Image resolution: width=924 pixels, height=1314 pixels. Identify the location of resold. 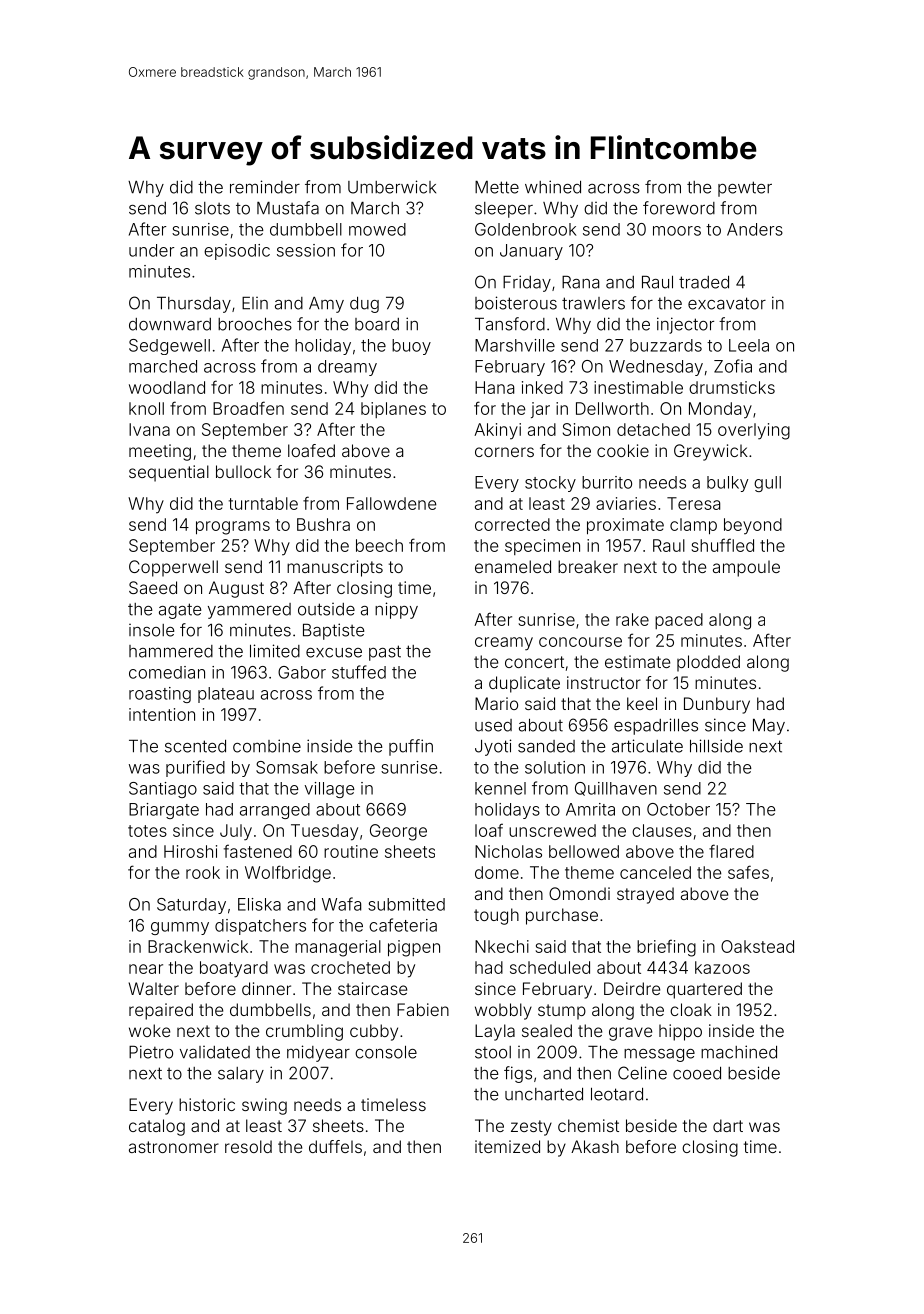
(248, 1146).
